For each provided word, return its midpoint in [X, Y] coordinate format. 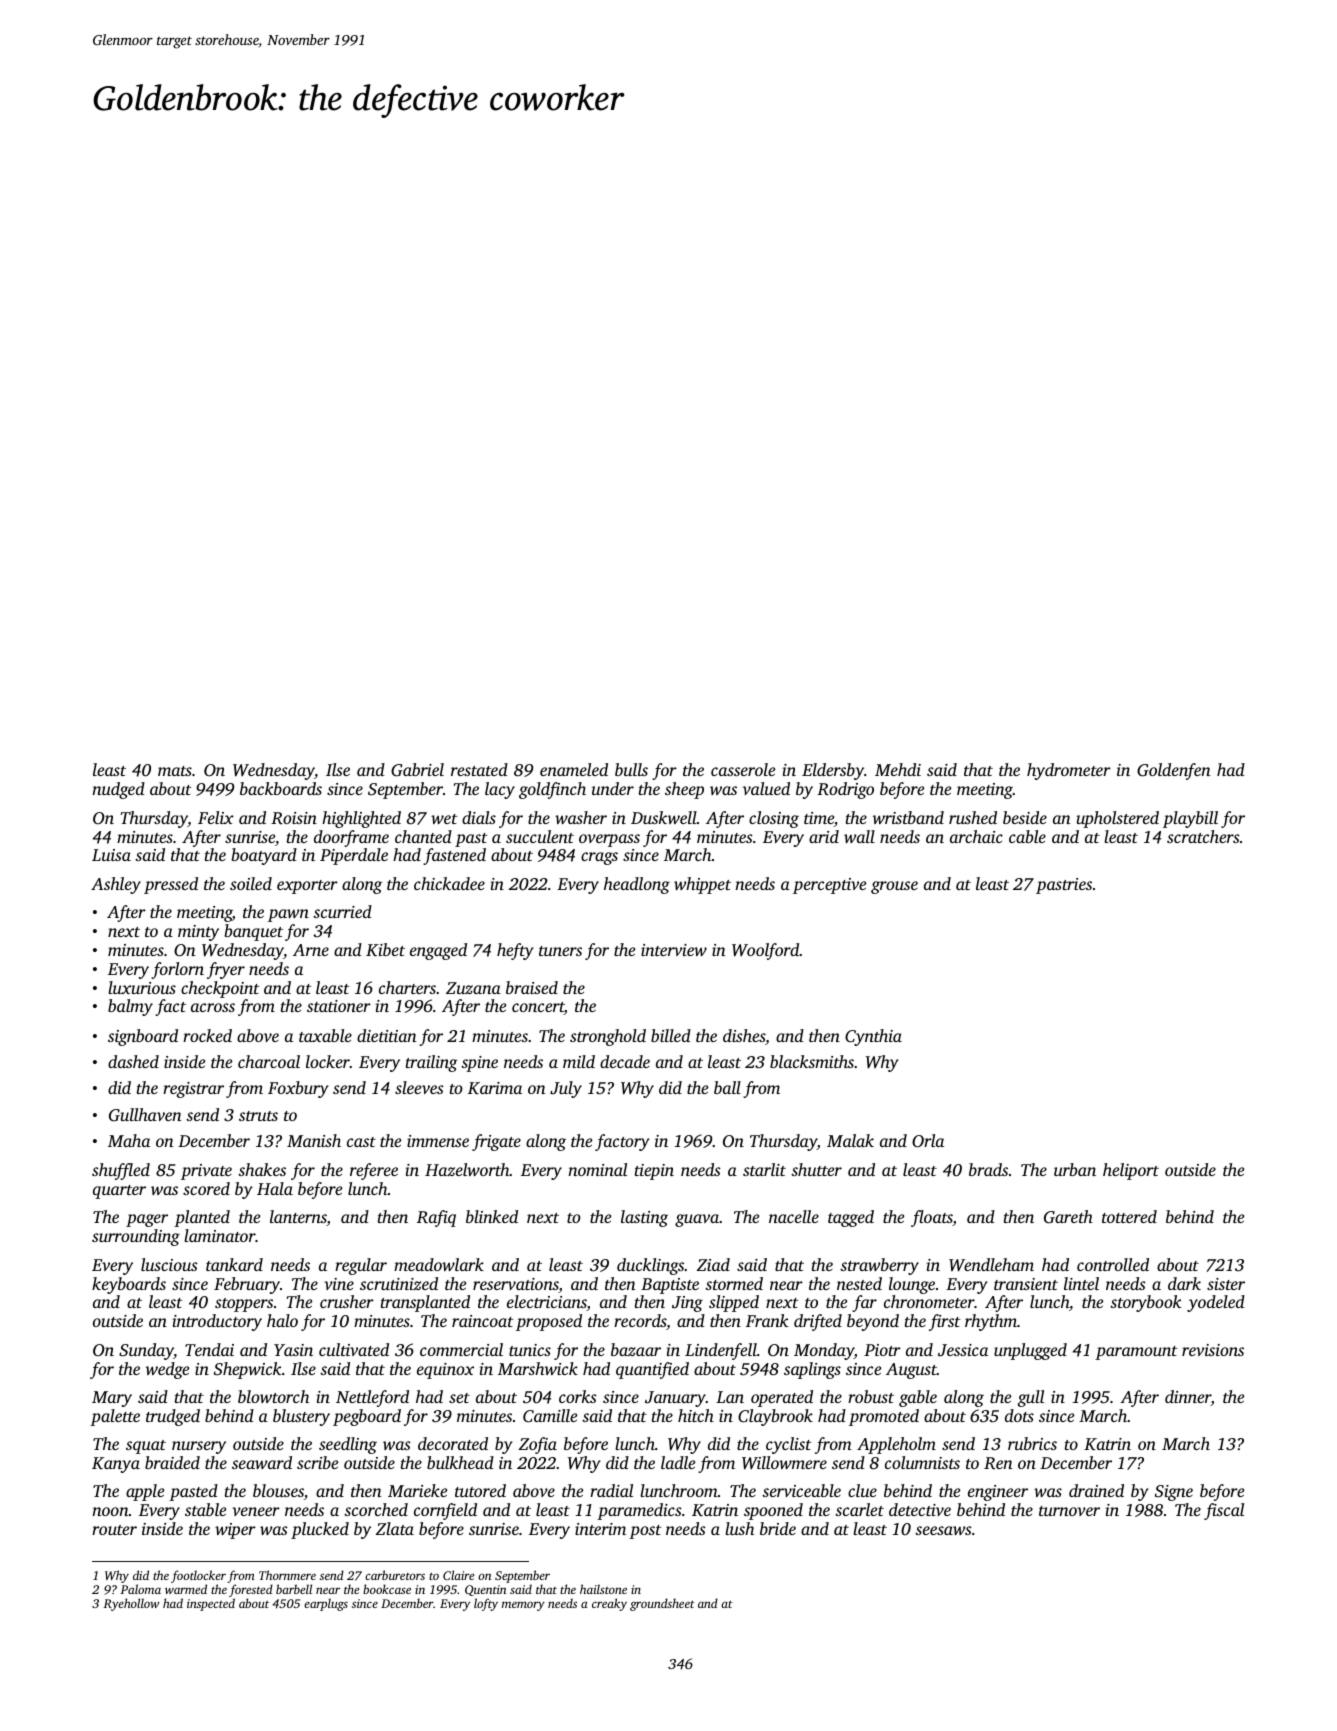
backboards [281, 788]
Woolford [766, 951]
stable [205, 1509]
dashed [133, 1061]
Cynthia [873, 1037]
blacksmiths [812, 1061]
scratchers [1203, 836]
